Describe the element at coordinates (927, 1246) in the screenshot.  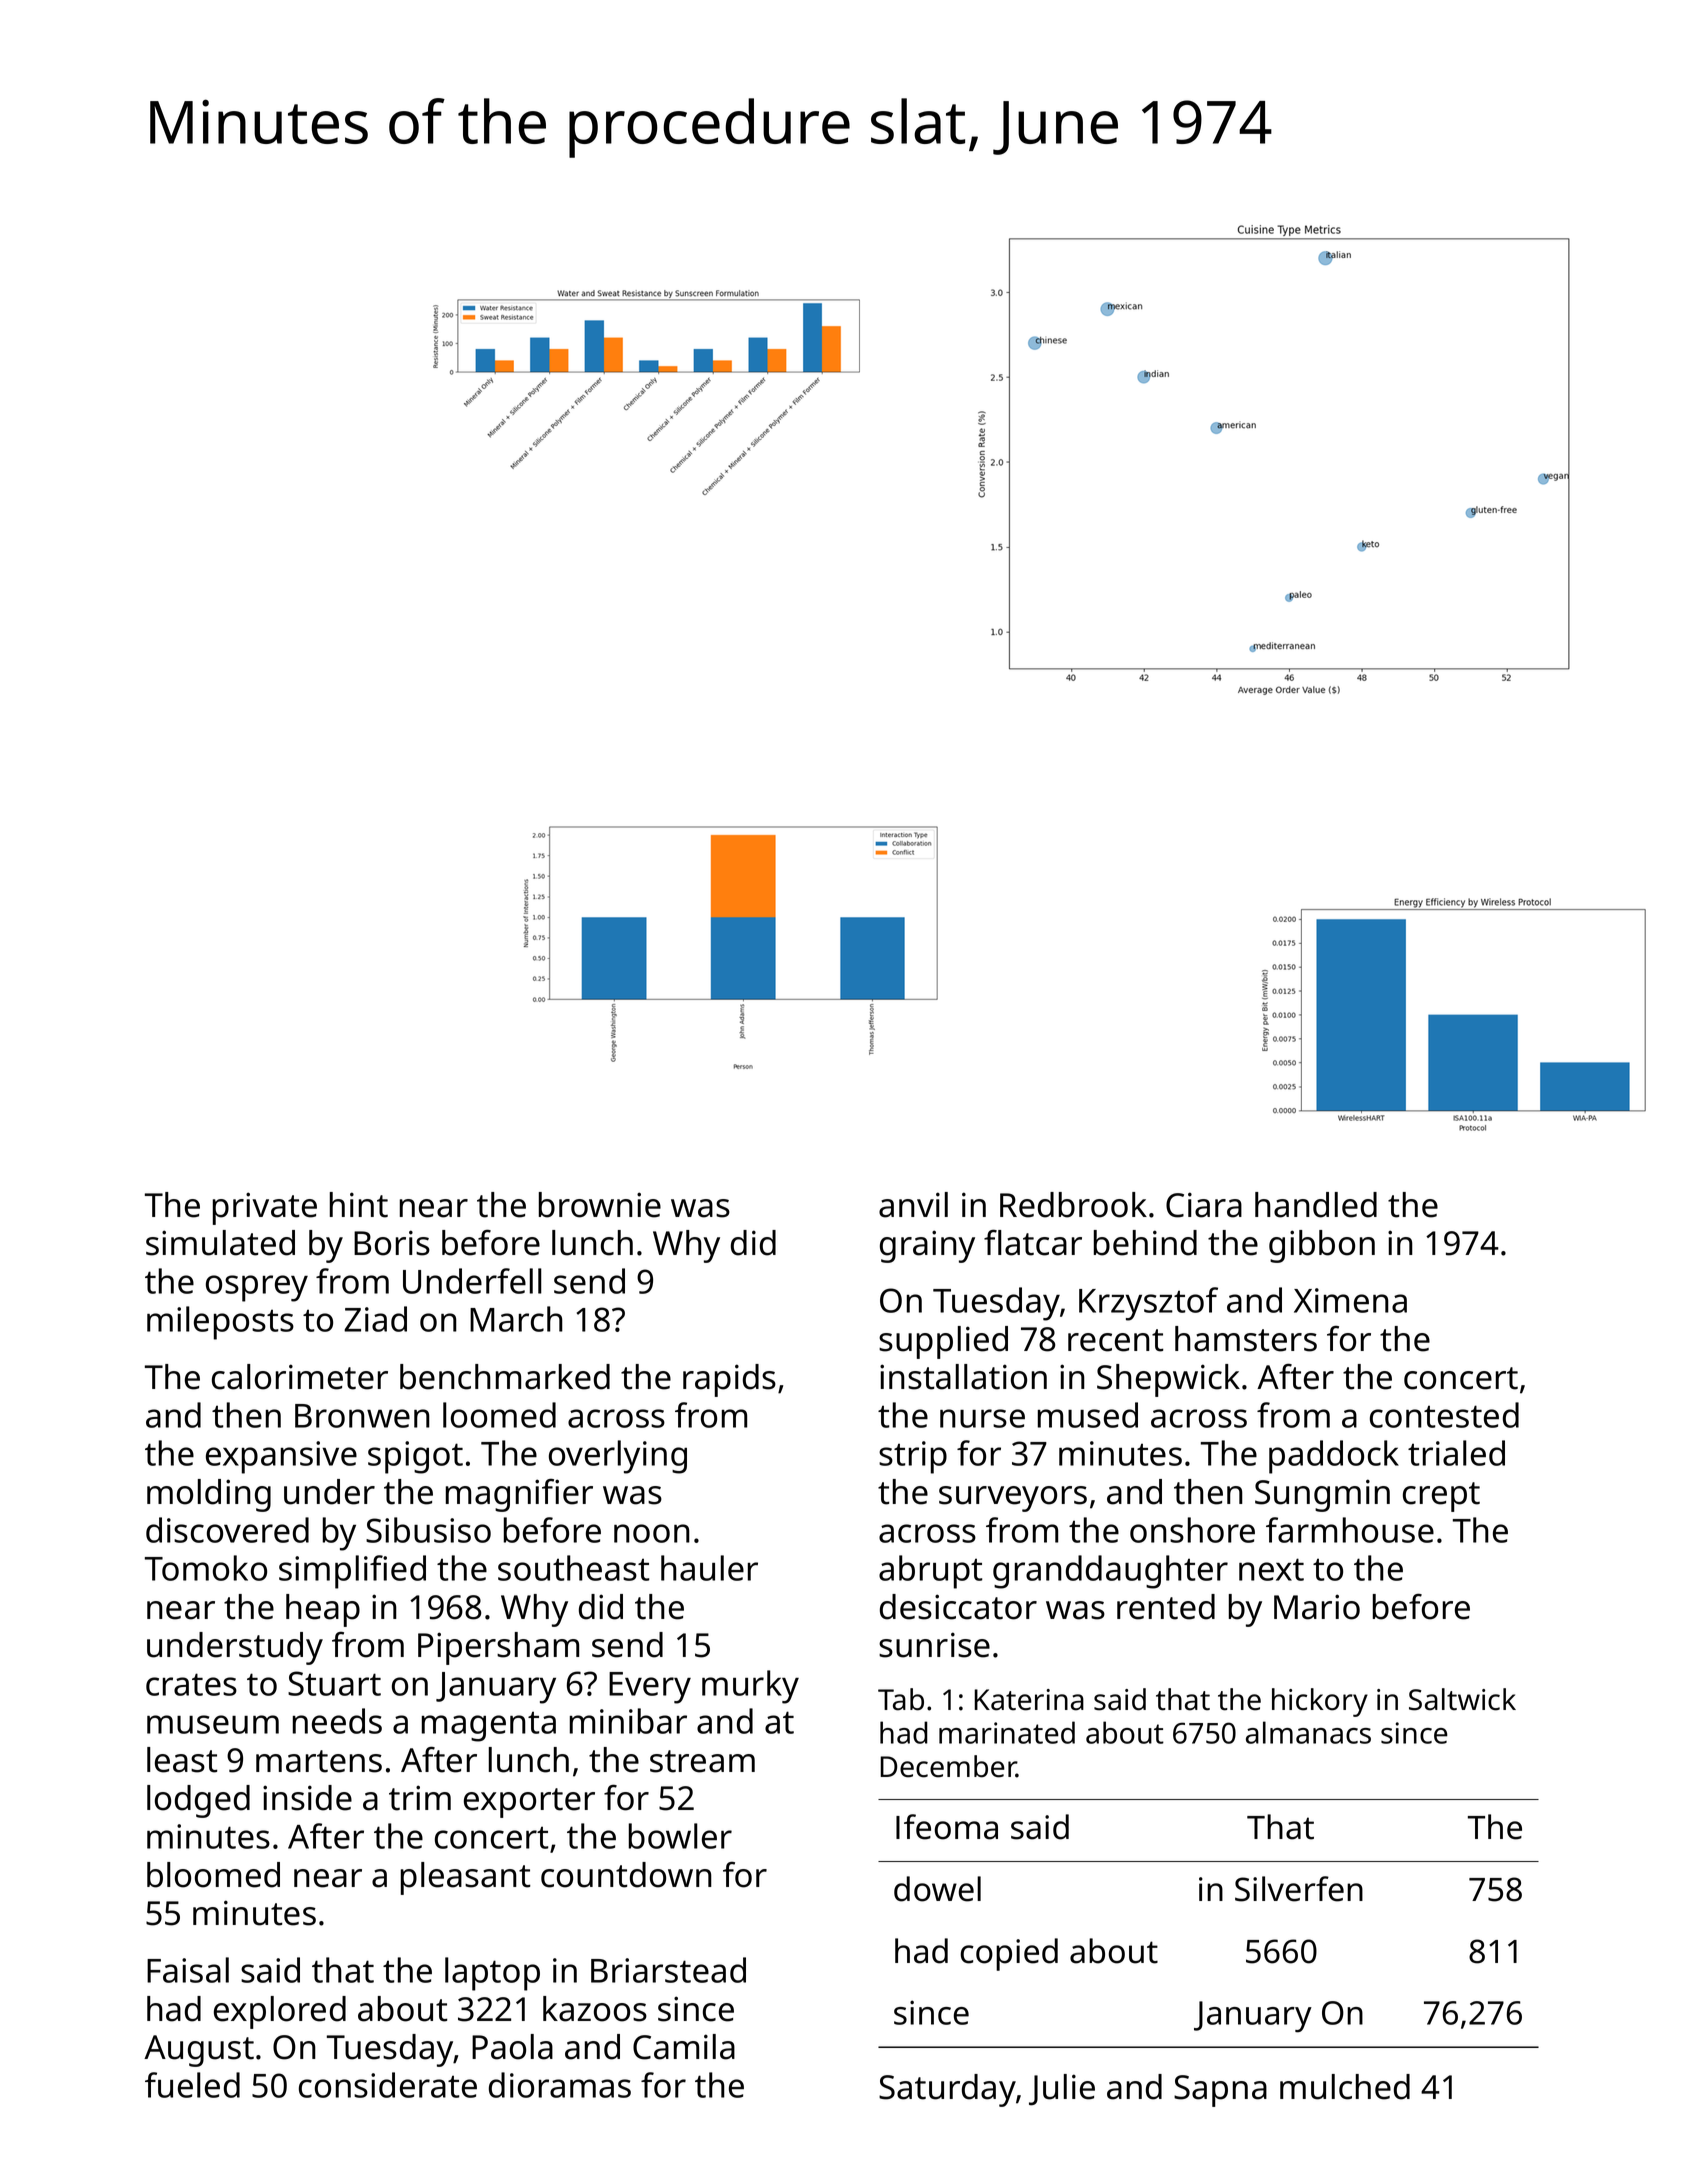
I see `grainy` at that location.
